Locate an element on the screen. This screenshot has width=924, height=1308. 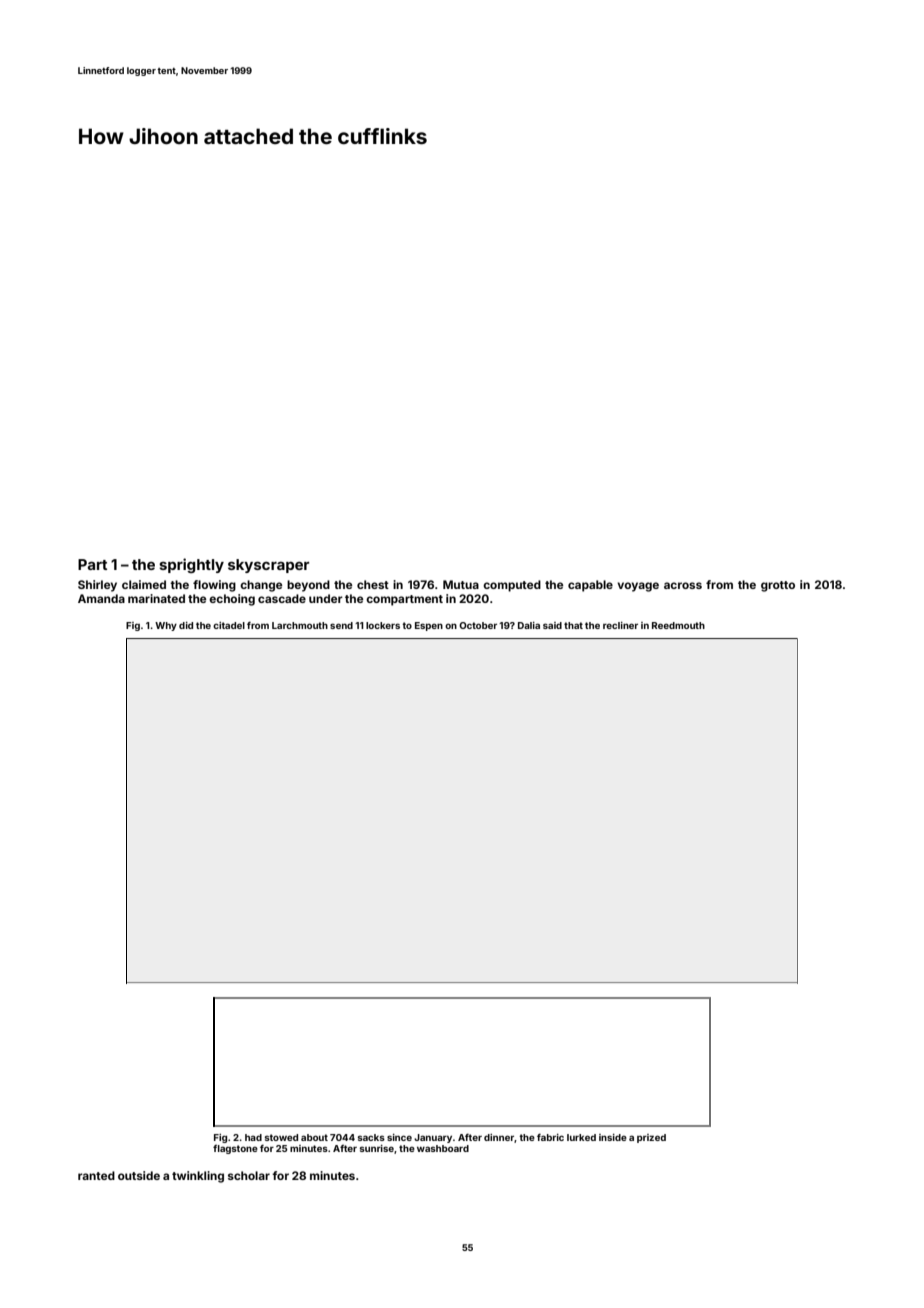
computed is located at coordinates (512, 586).
